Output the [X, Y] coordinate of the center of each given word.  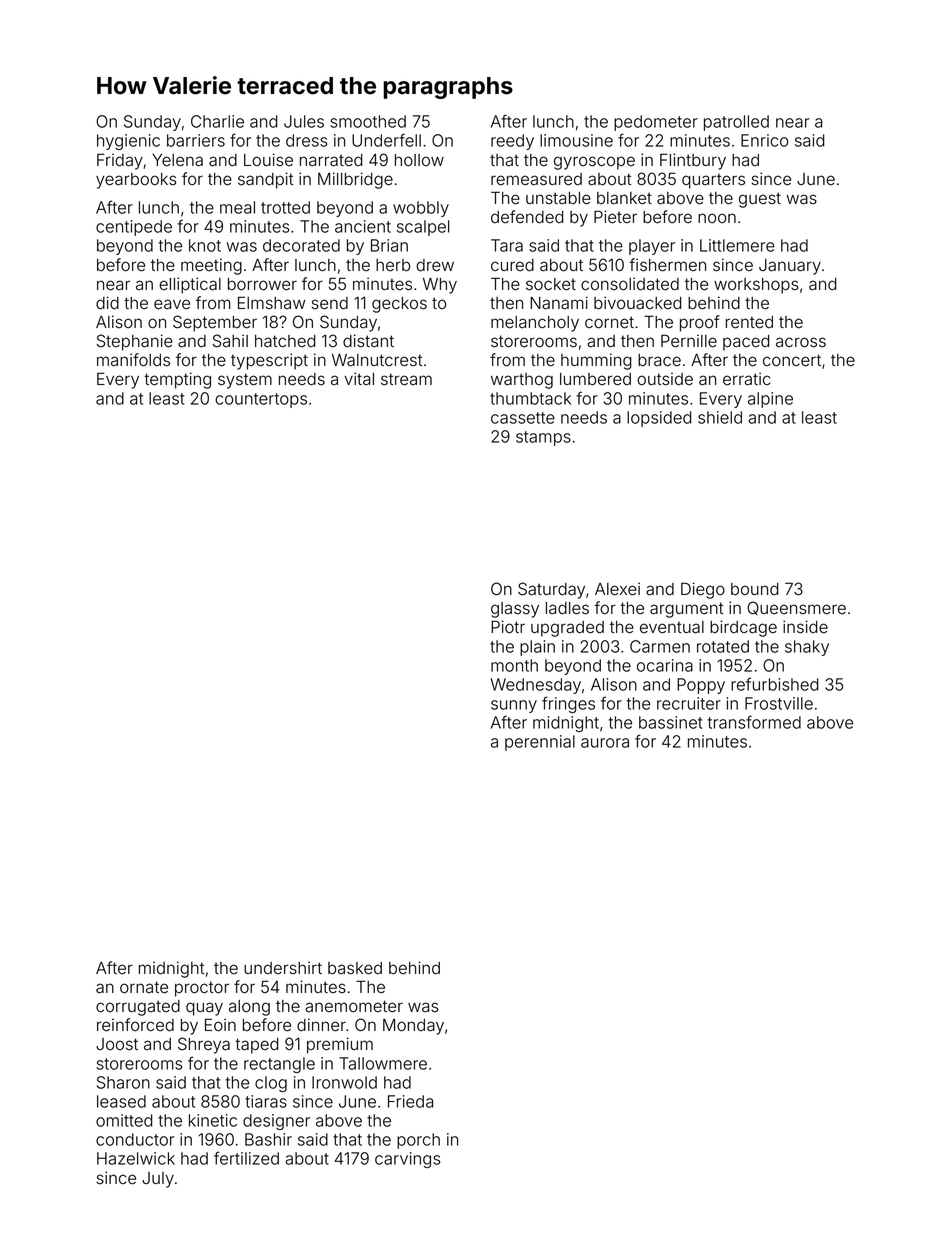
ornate [144, 987]
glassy [515, 610]
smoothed [368, 121]
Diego [703, 590]
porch [418, 1141]
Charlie [217, 121]
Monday [413, 1027]
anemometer [354, 1006]
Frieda [410, 1101]
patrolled [736, 123]
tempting [177, 380]
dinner [321, 1025]
